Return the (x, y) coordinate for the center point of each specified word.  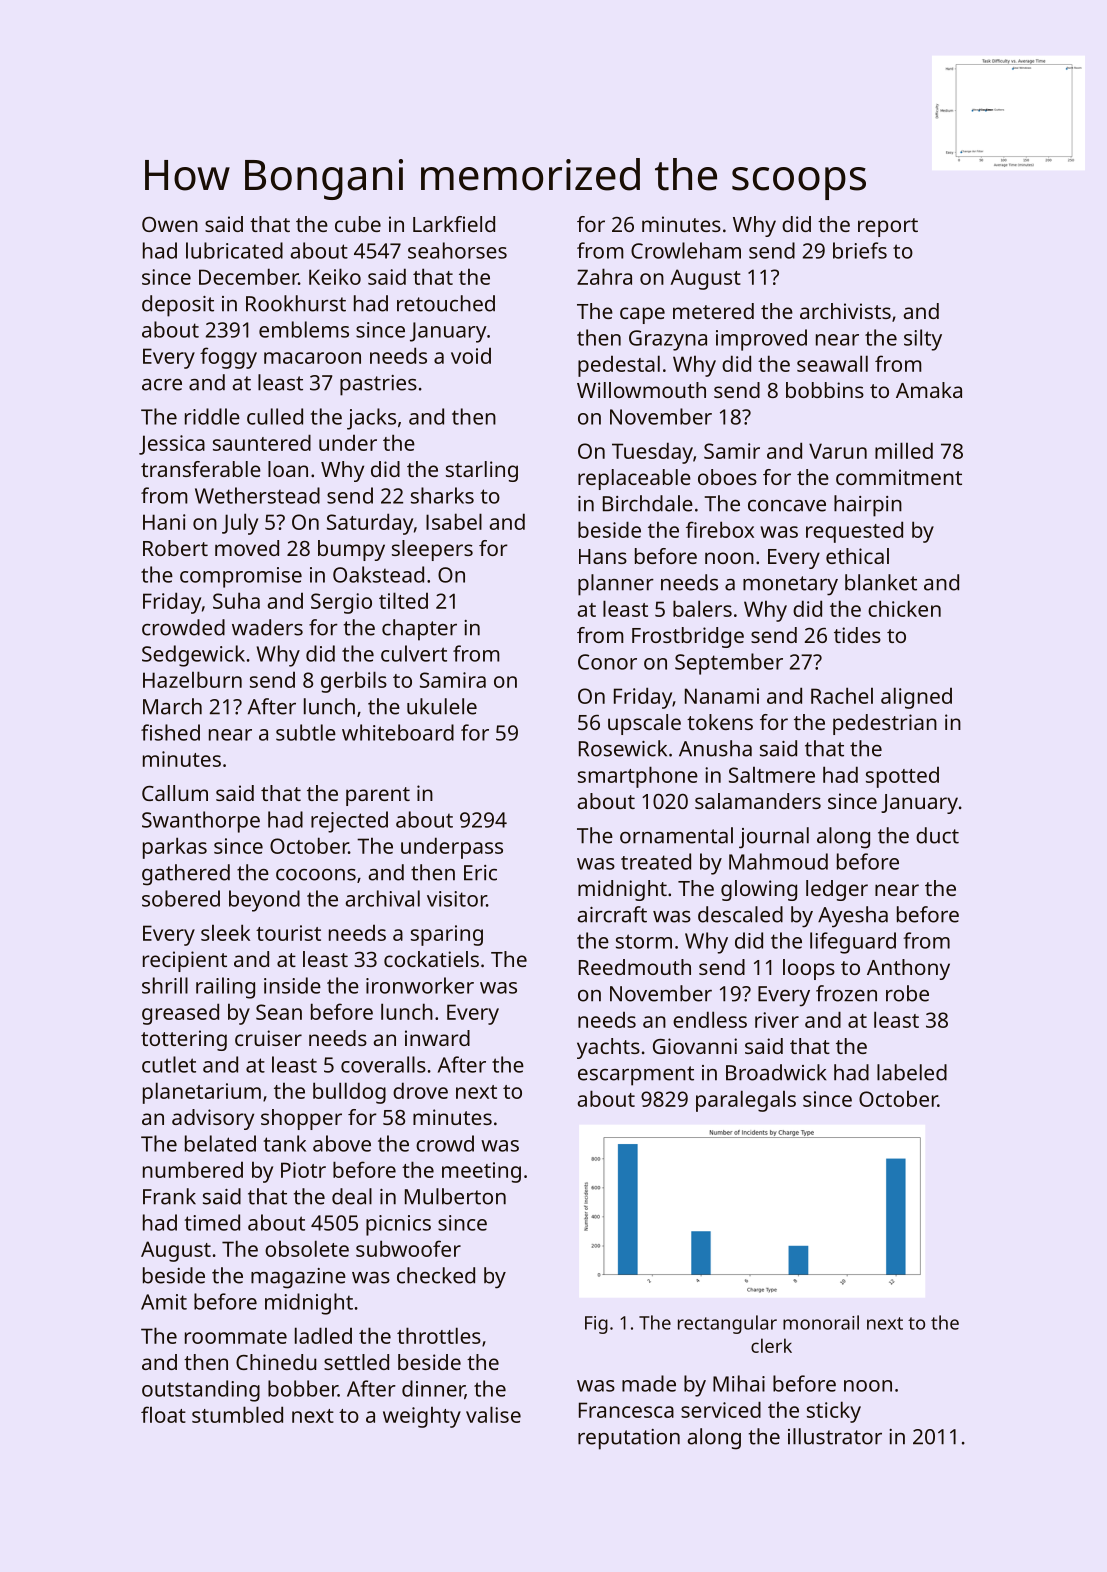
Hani (164, 522)
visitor (457, 899)
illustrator (835, 1436)
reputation (629, 1439)
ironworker (420, 985)
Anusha (715, 748)
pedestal (619, 366)
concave (787, 506)
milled (904, 450)
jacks (371, 419)
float (163, 1414)
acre (162, 385)
